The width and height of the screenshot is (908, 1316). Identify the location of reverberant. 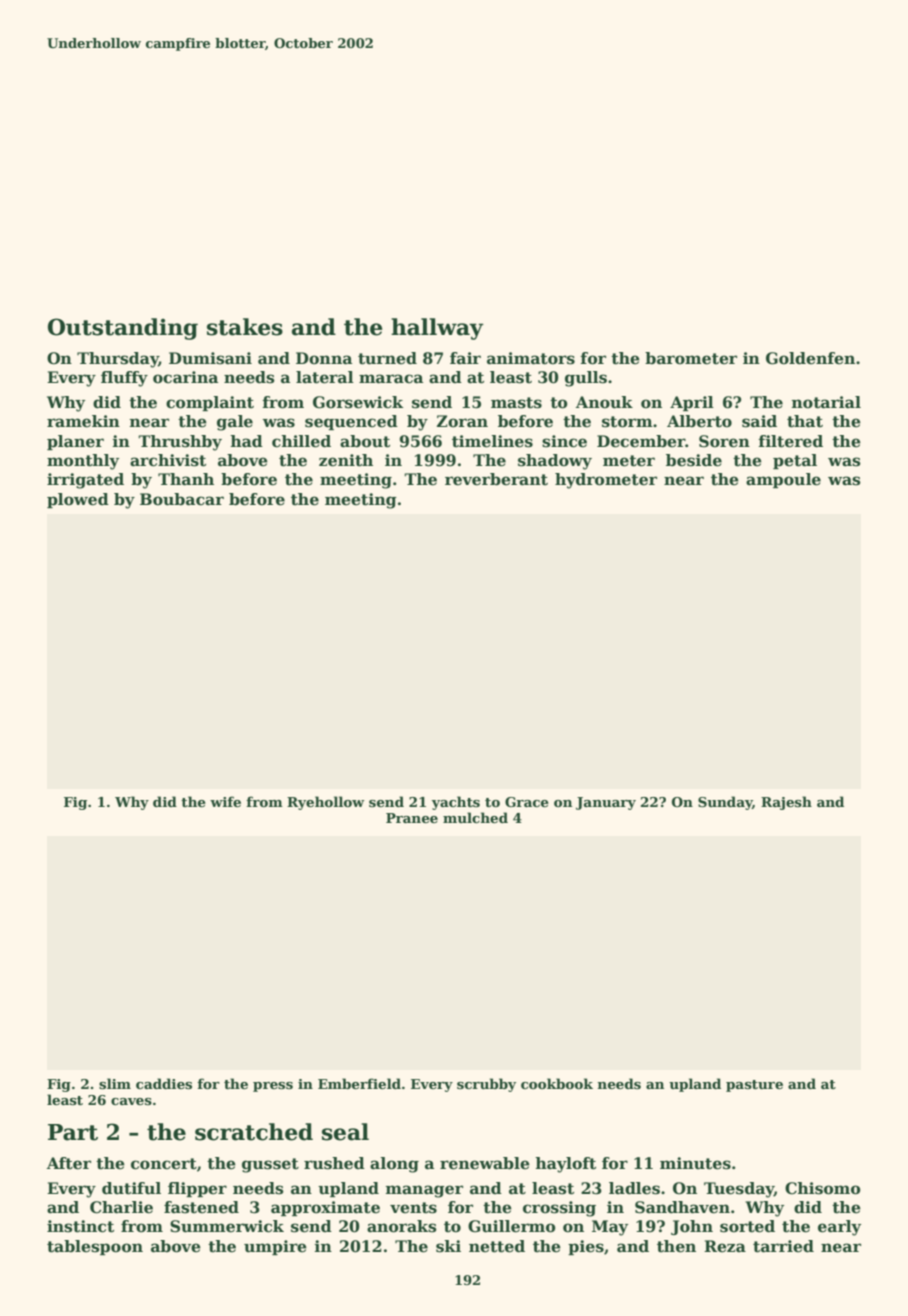
(496, 479).
